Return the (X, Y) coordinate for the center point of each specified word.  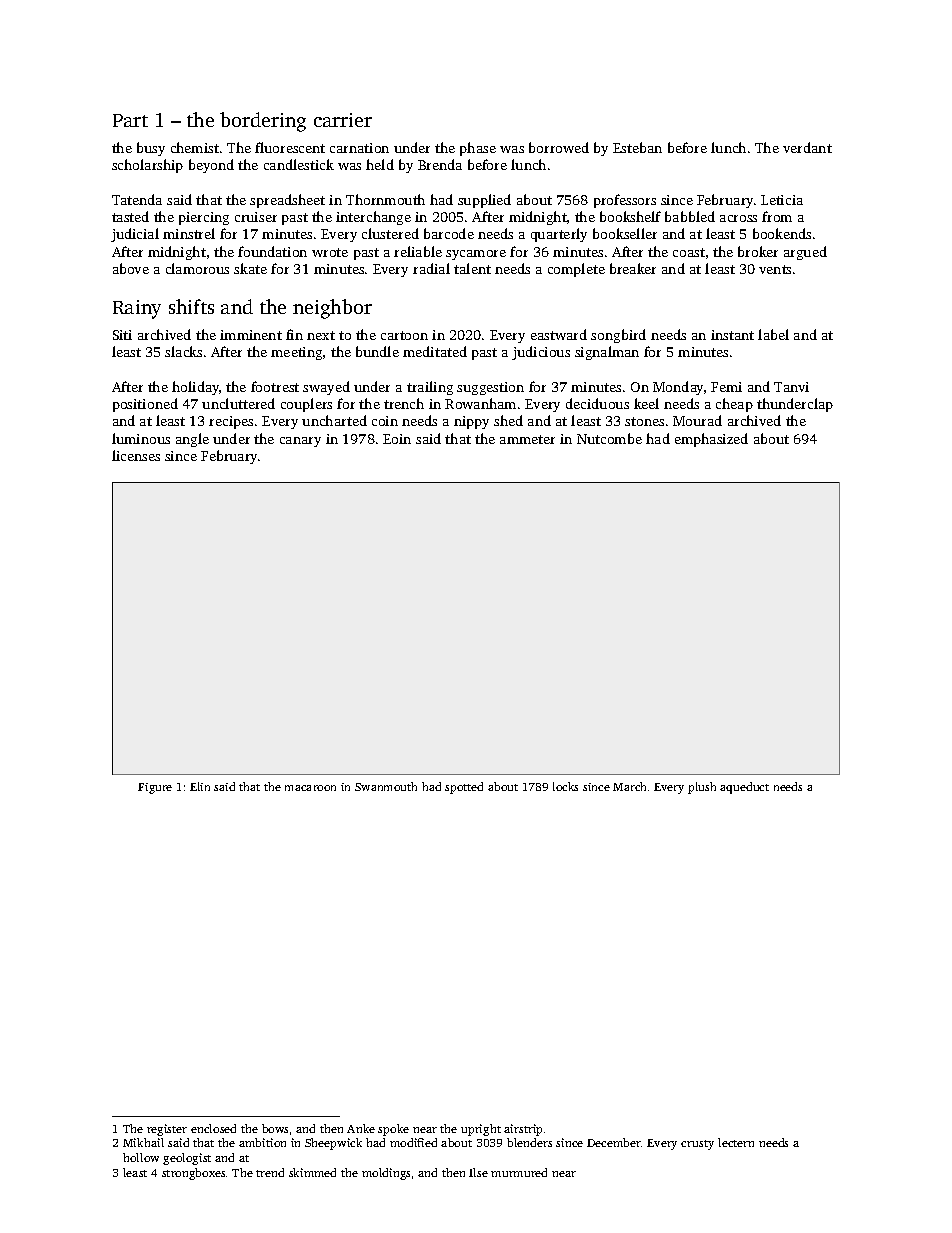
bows (275, 1128)
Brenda (440, 164)
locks (565, 786)
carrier (343, 120)
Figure (155, 788)
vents (775, 269)
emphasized (711, 440)
